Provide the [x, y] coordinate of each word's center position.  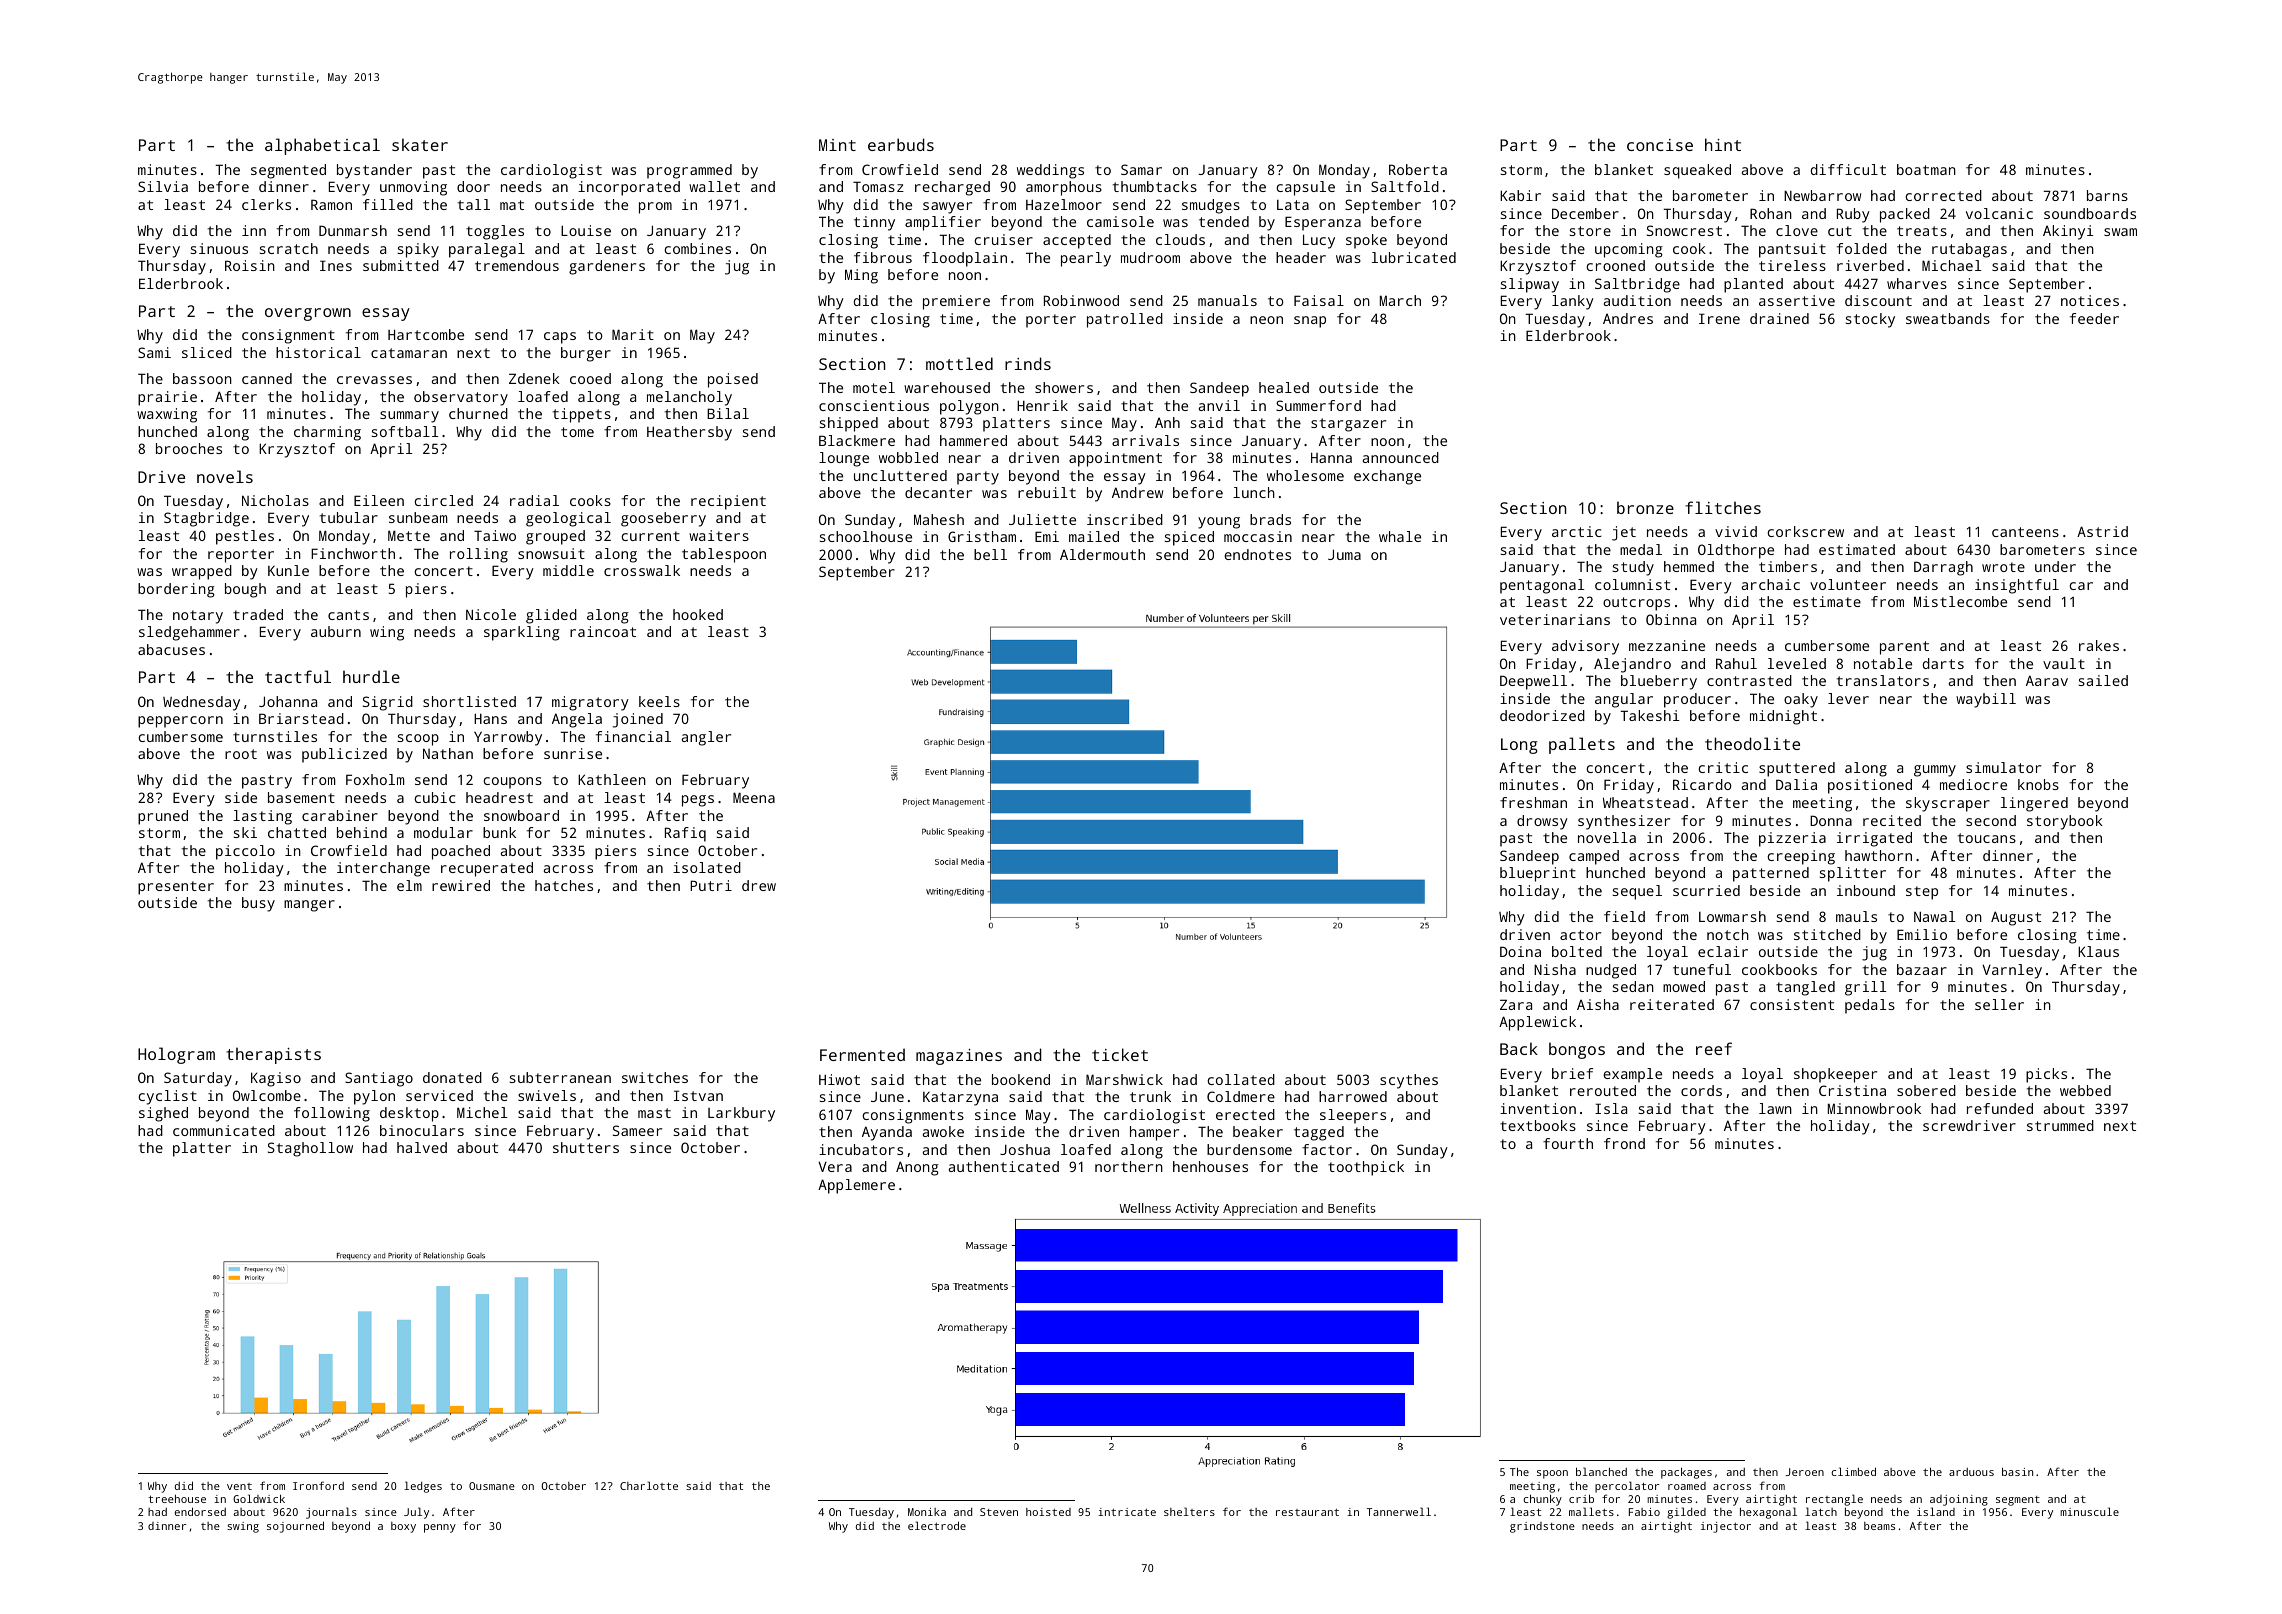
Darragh [1943, 568]
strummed [2060, 1125]
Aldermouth [1102, 554]
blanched [1601, 1471]
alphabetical [322, 146]
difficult [1848, 169]
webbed [2085, 1090]
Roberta [1418, 169]
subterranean [560, 1077]
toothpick [1366, 1168]
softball [405, 431]
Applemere [856, 1186]
